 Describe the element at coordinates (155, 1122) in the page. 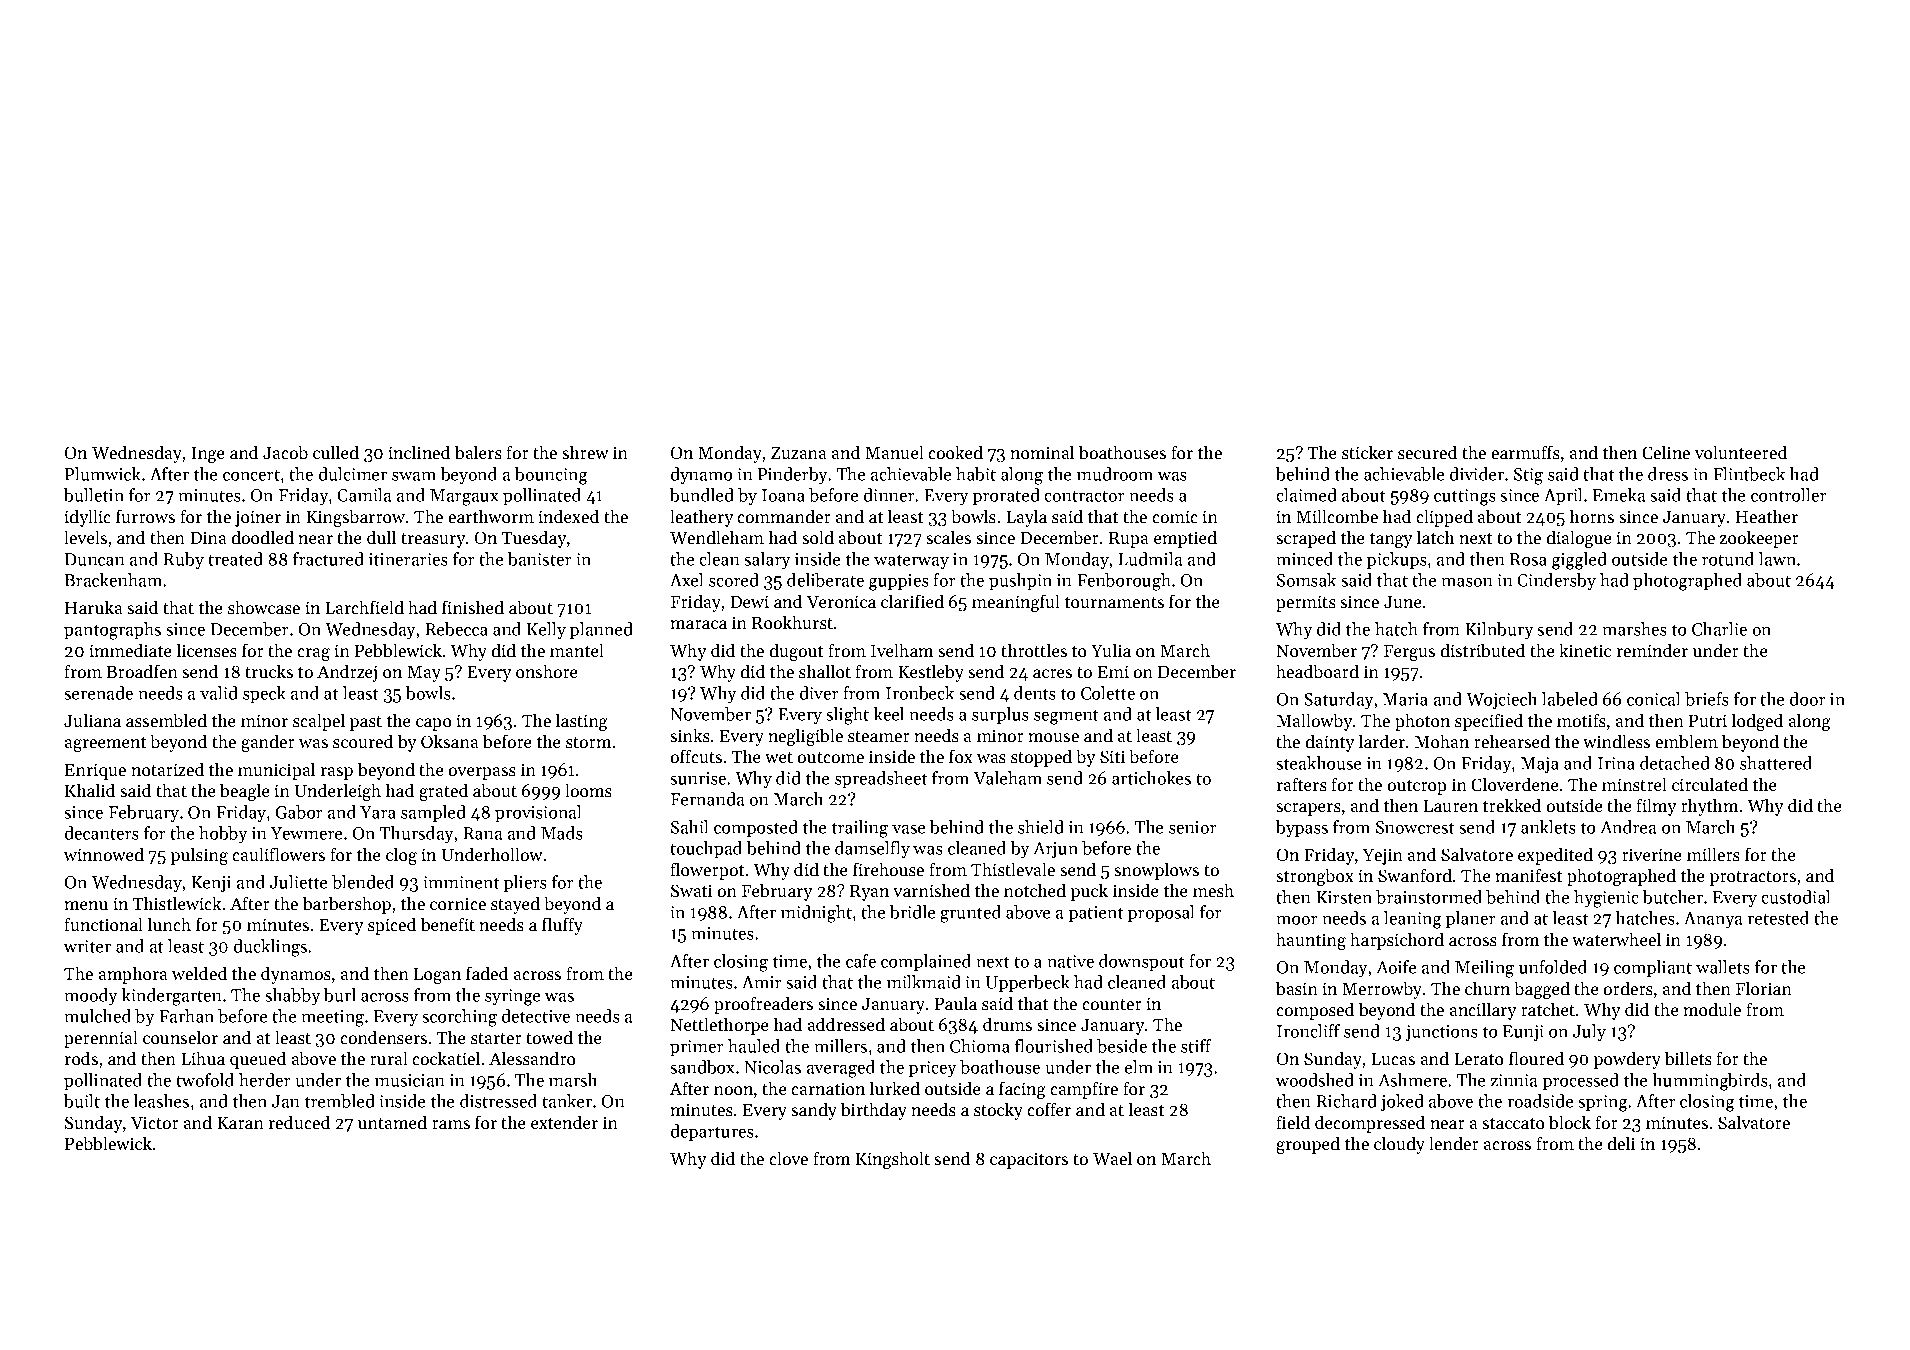

I see `Victor` at that location.
